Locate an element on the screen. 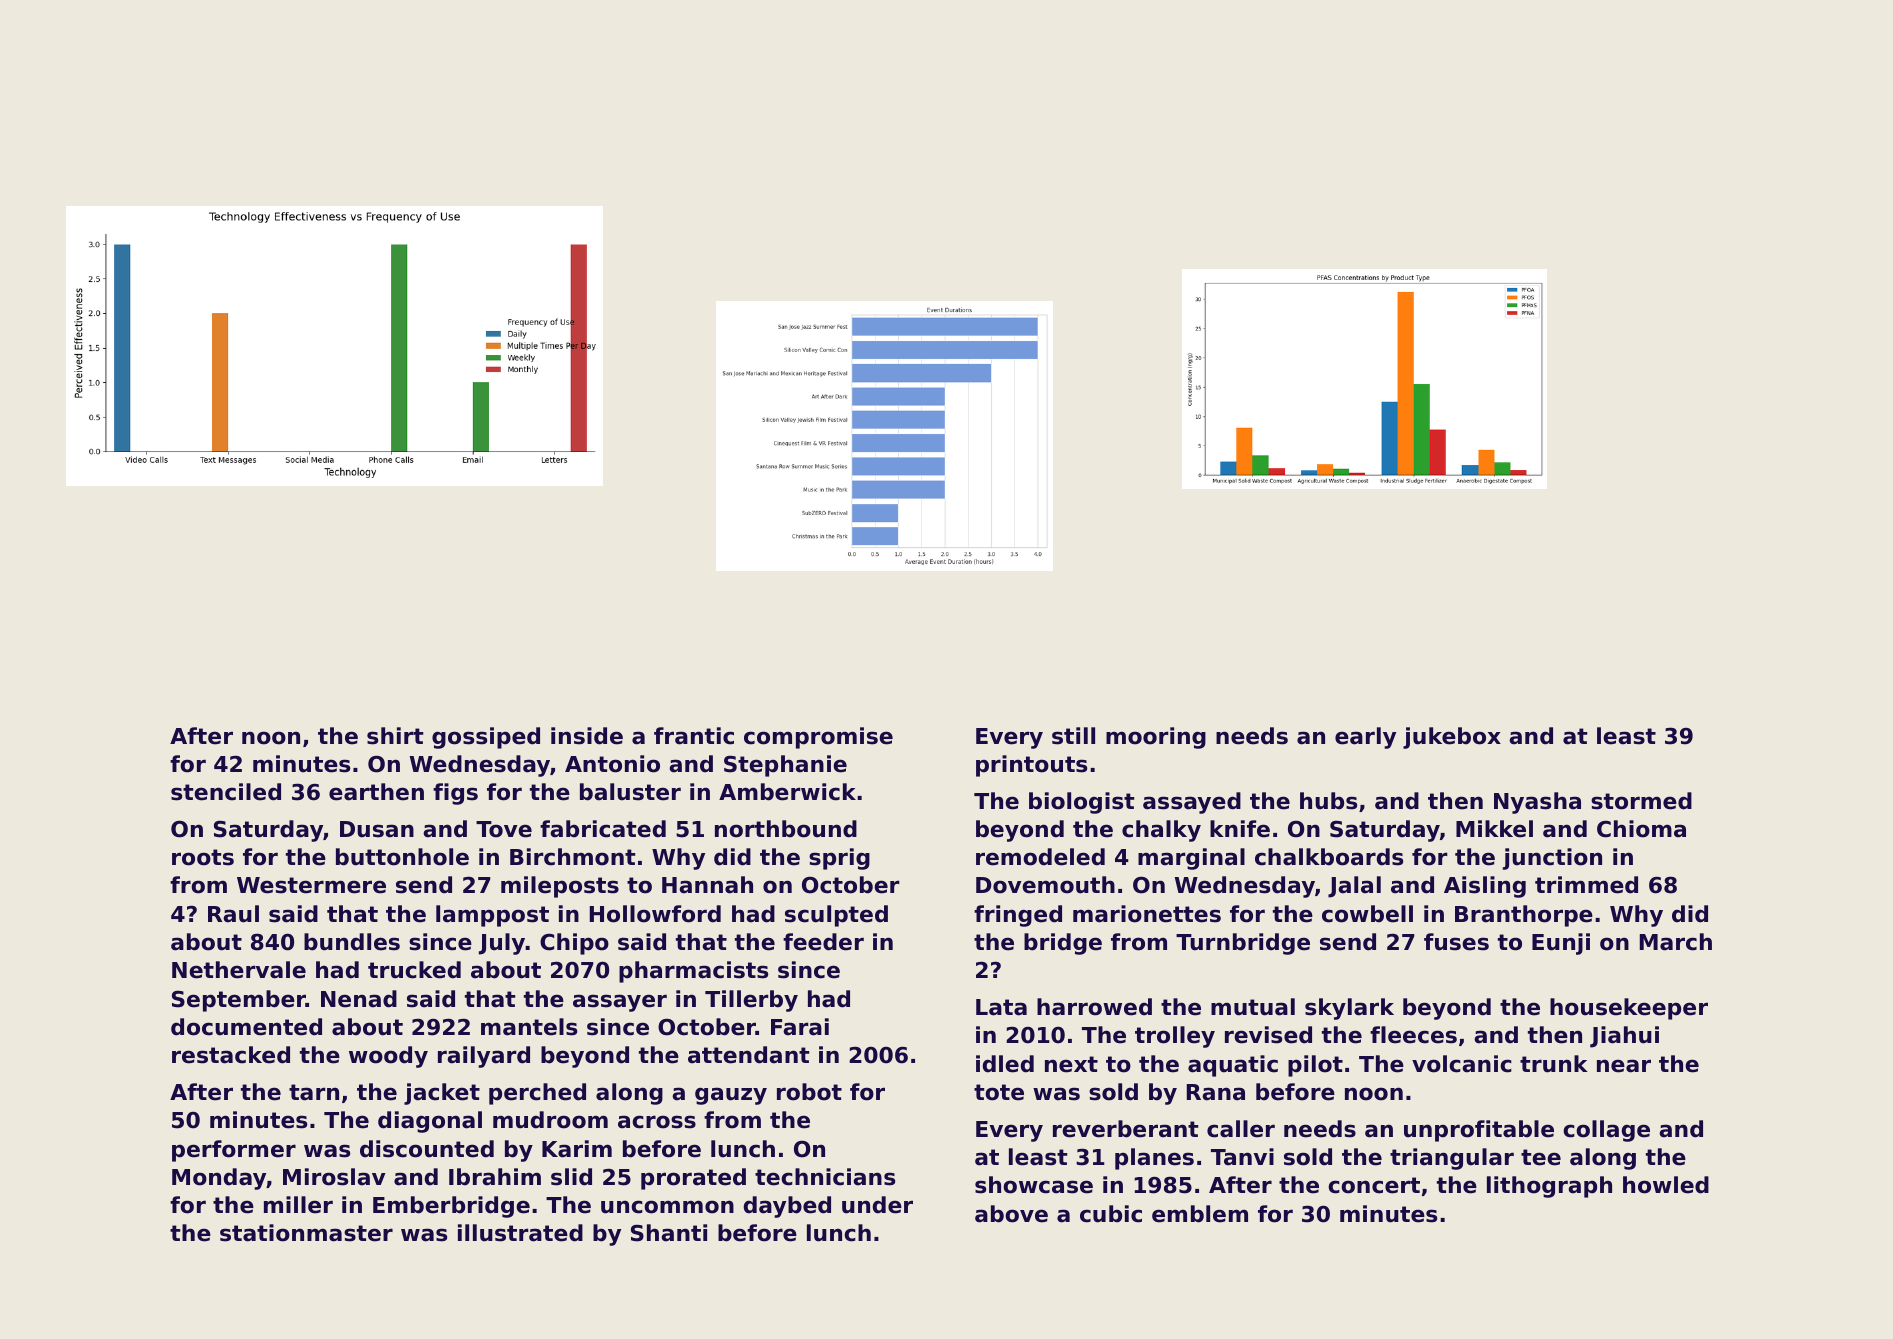 This screenshot has width=1893, height=1339. hubs is located at coordinates (1328, 801).
